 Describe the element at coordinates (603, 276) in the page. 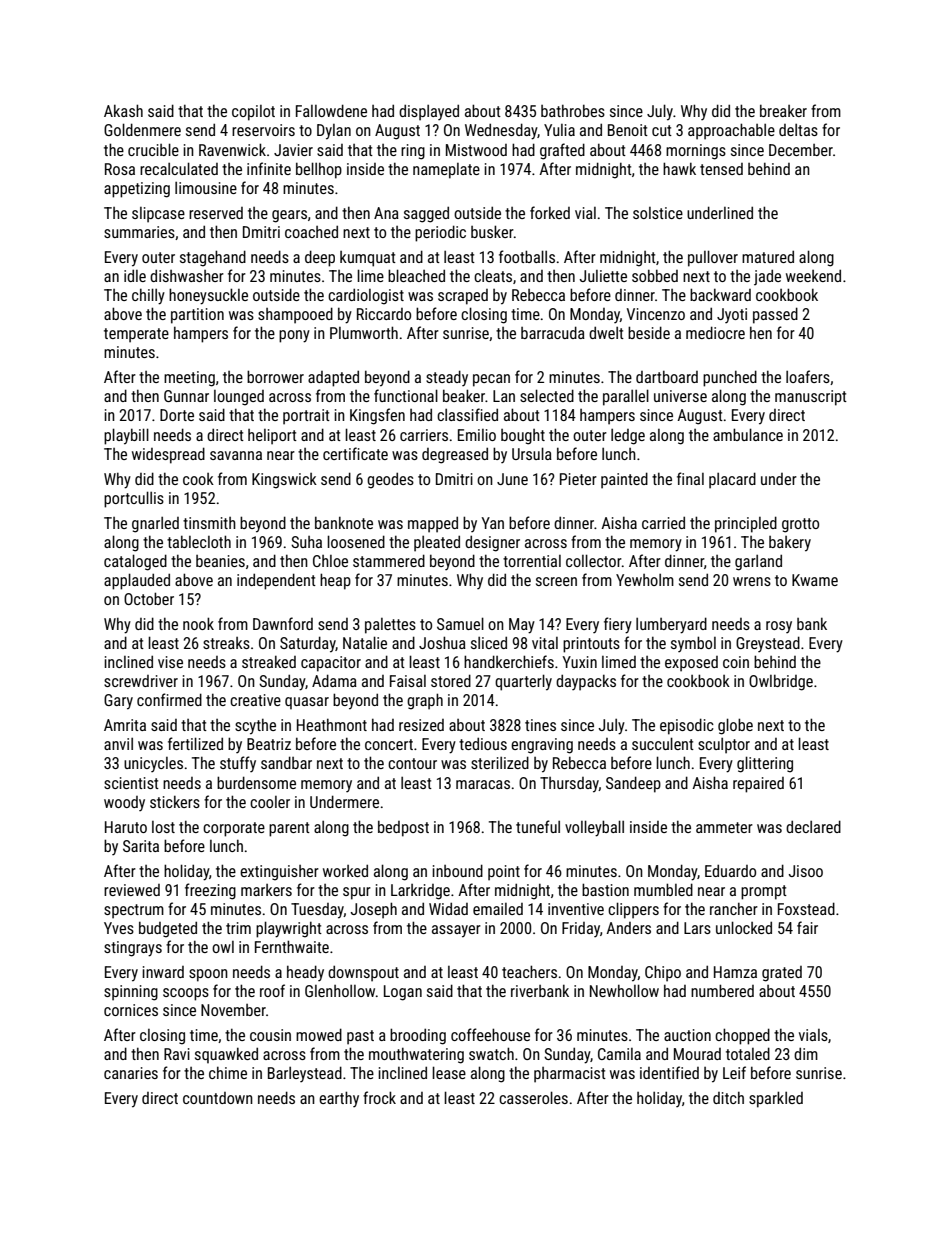

I see `Juliette` at that location.
